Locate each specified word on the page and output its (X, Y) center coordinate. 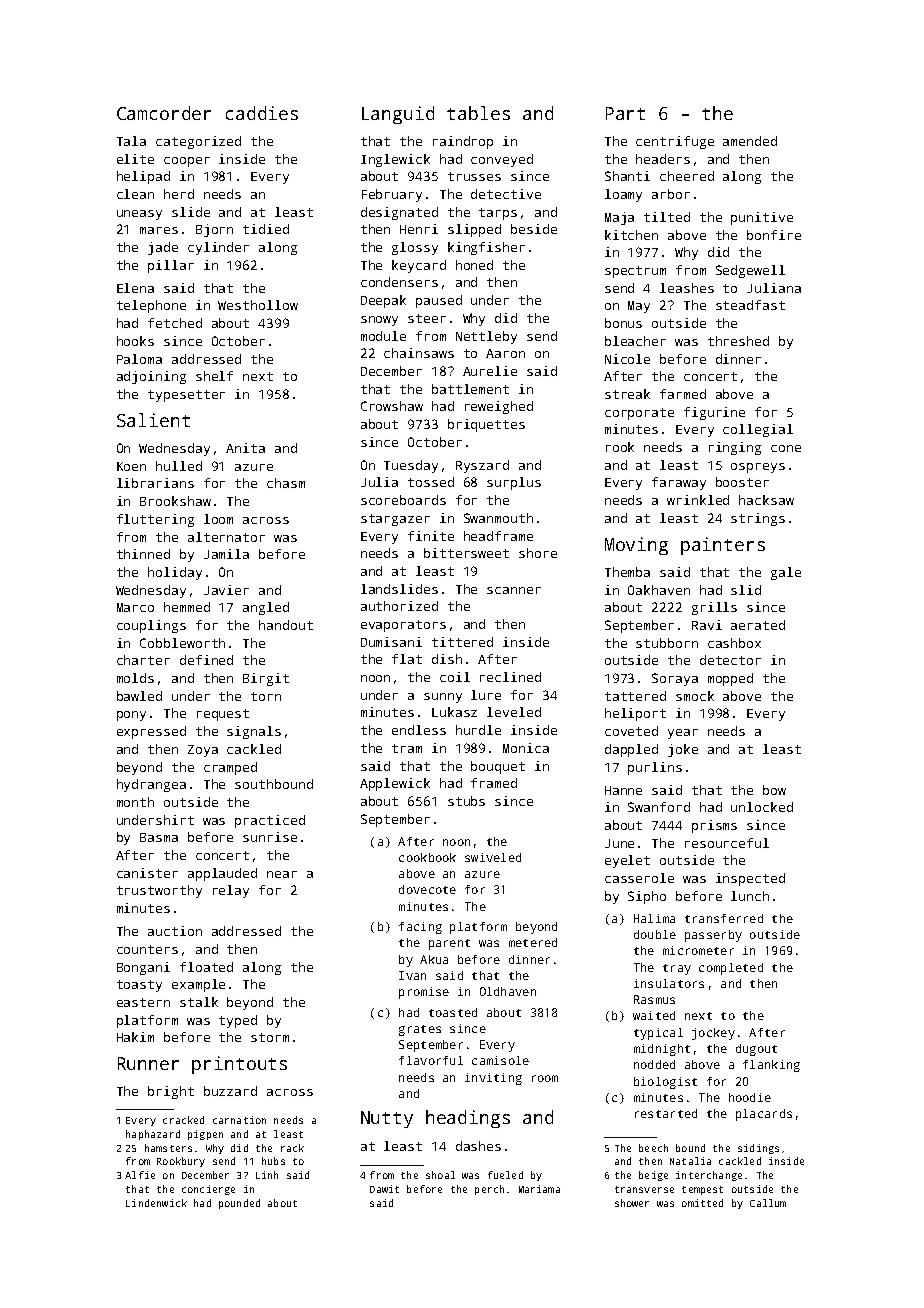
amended (750, 141)
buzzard (230, 1091)
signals (254, 732)
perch (489, 1190)
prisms (714, 826)
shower (632, 1203)
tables (478, 113)
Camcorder (164, 113)
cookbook (427, 857)
